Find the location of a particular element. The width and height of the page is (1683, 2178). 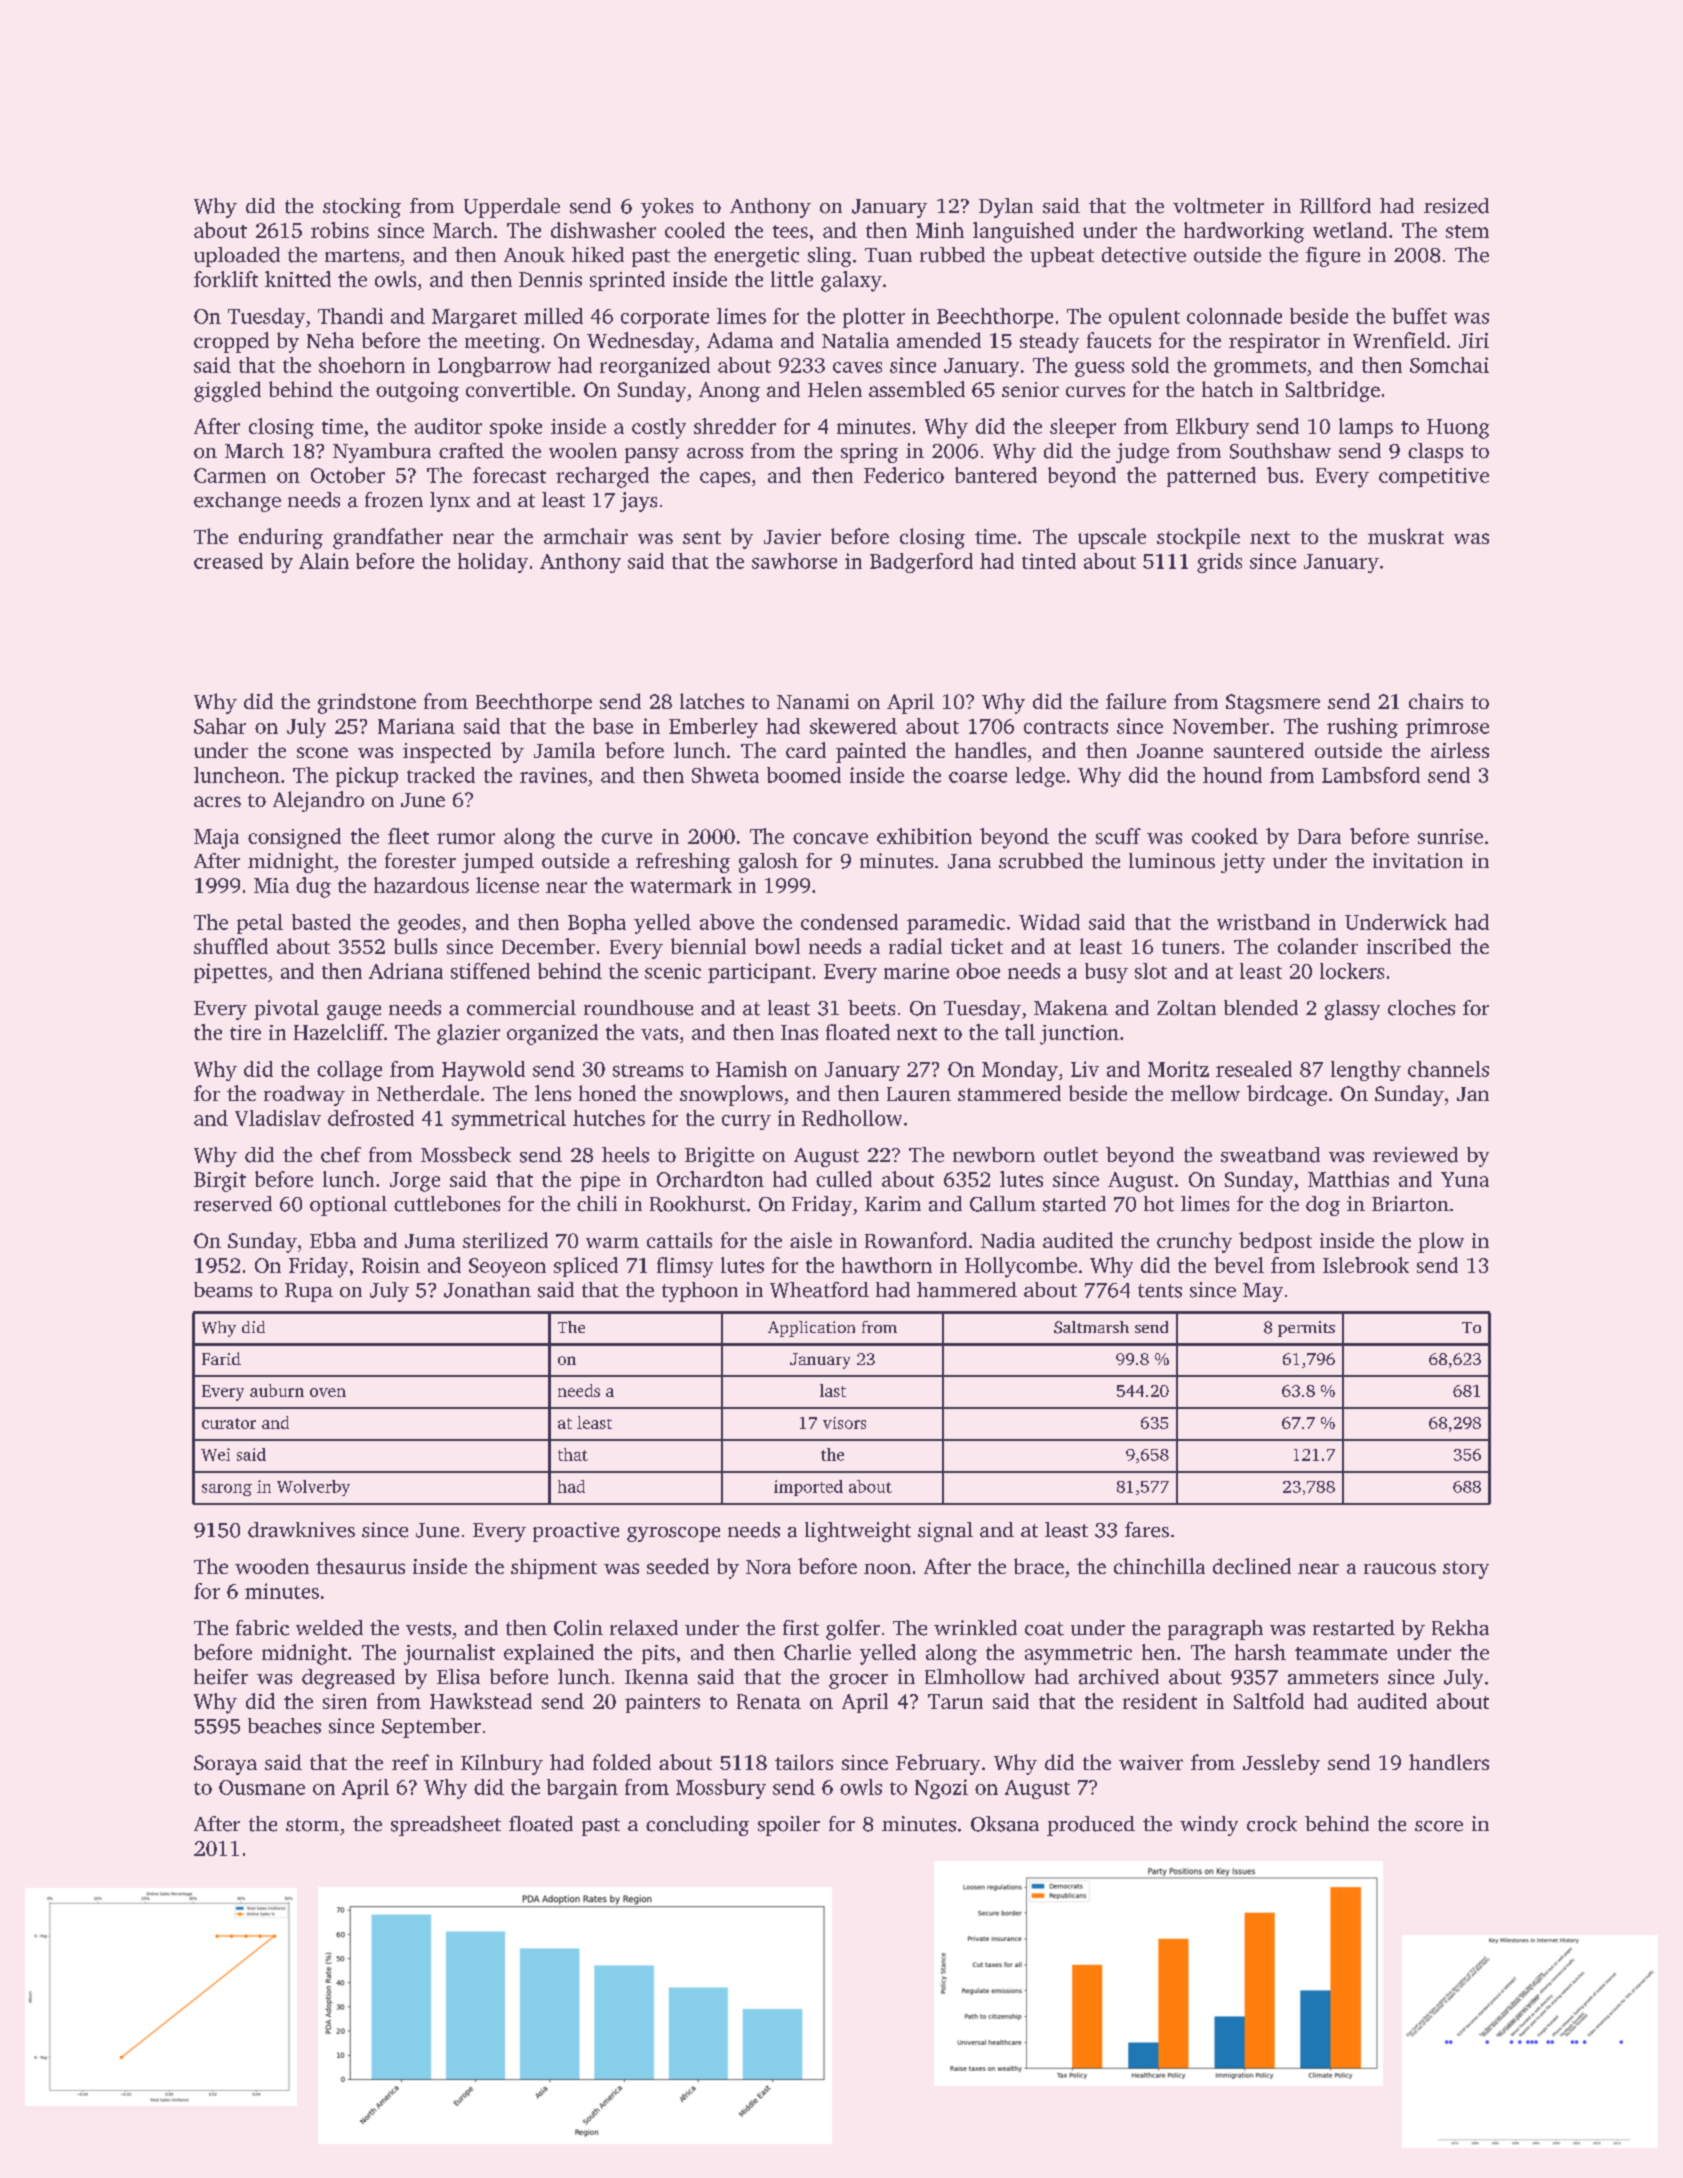

degreased is located at coordinates (348, 1679).
